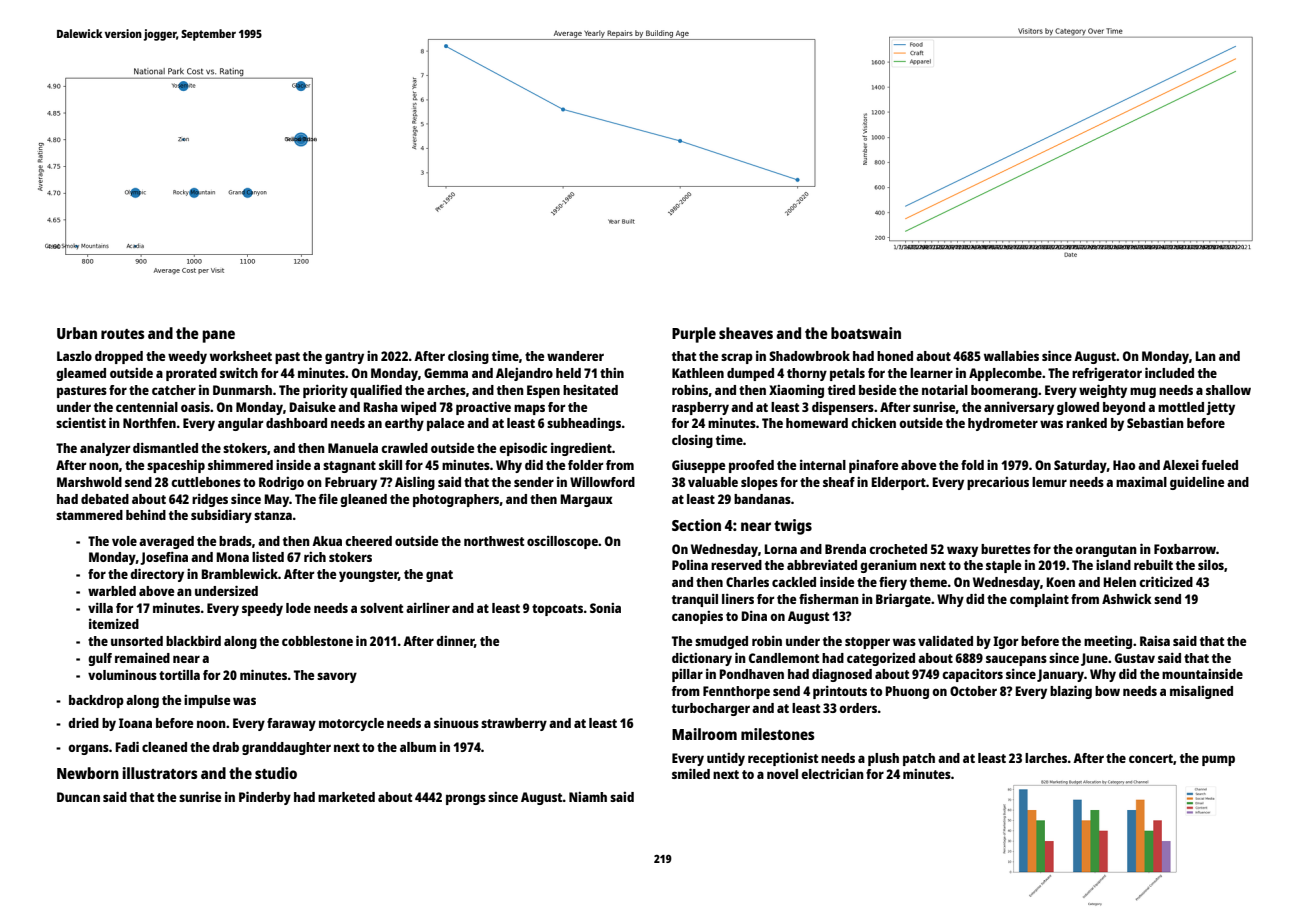  Describe the element at coordinates (1155, 641) in the page. I see `Raisa` at that location.
